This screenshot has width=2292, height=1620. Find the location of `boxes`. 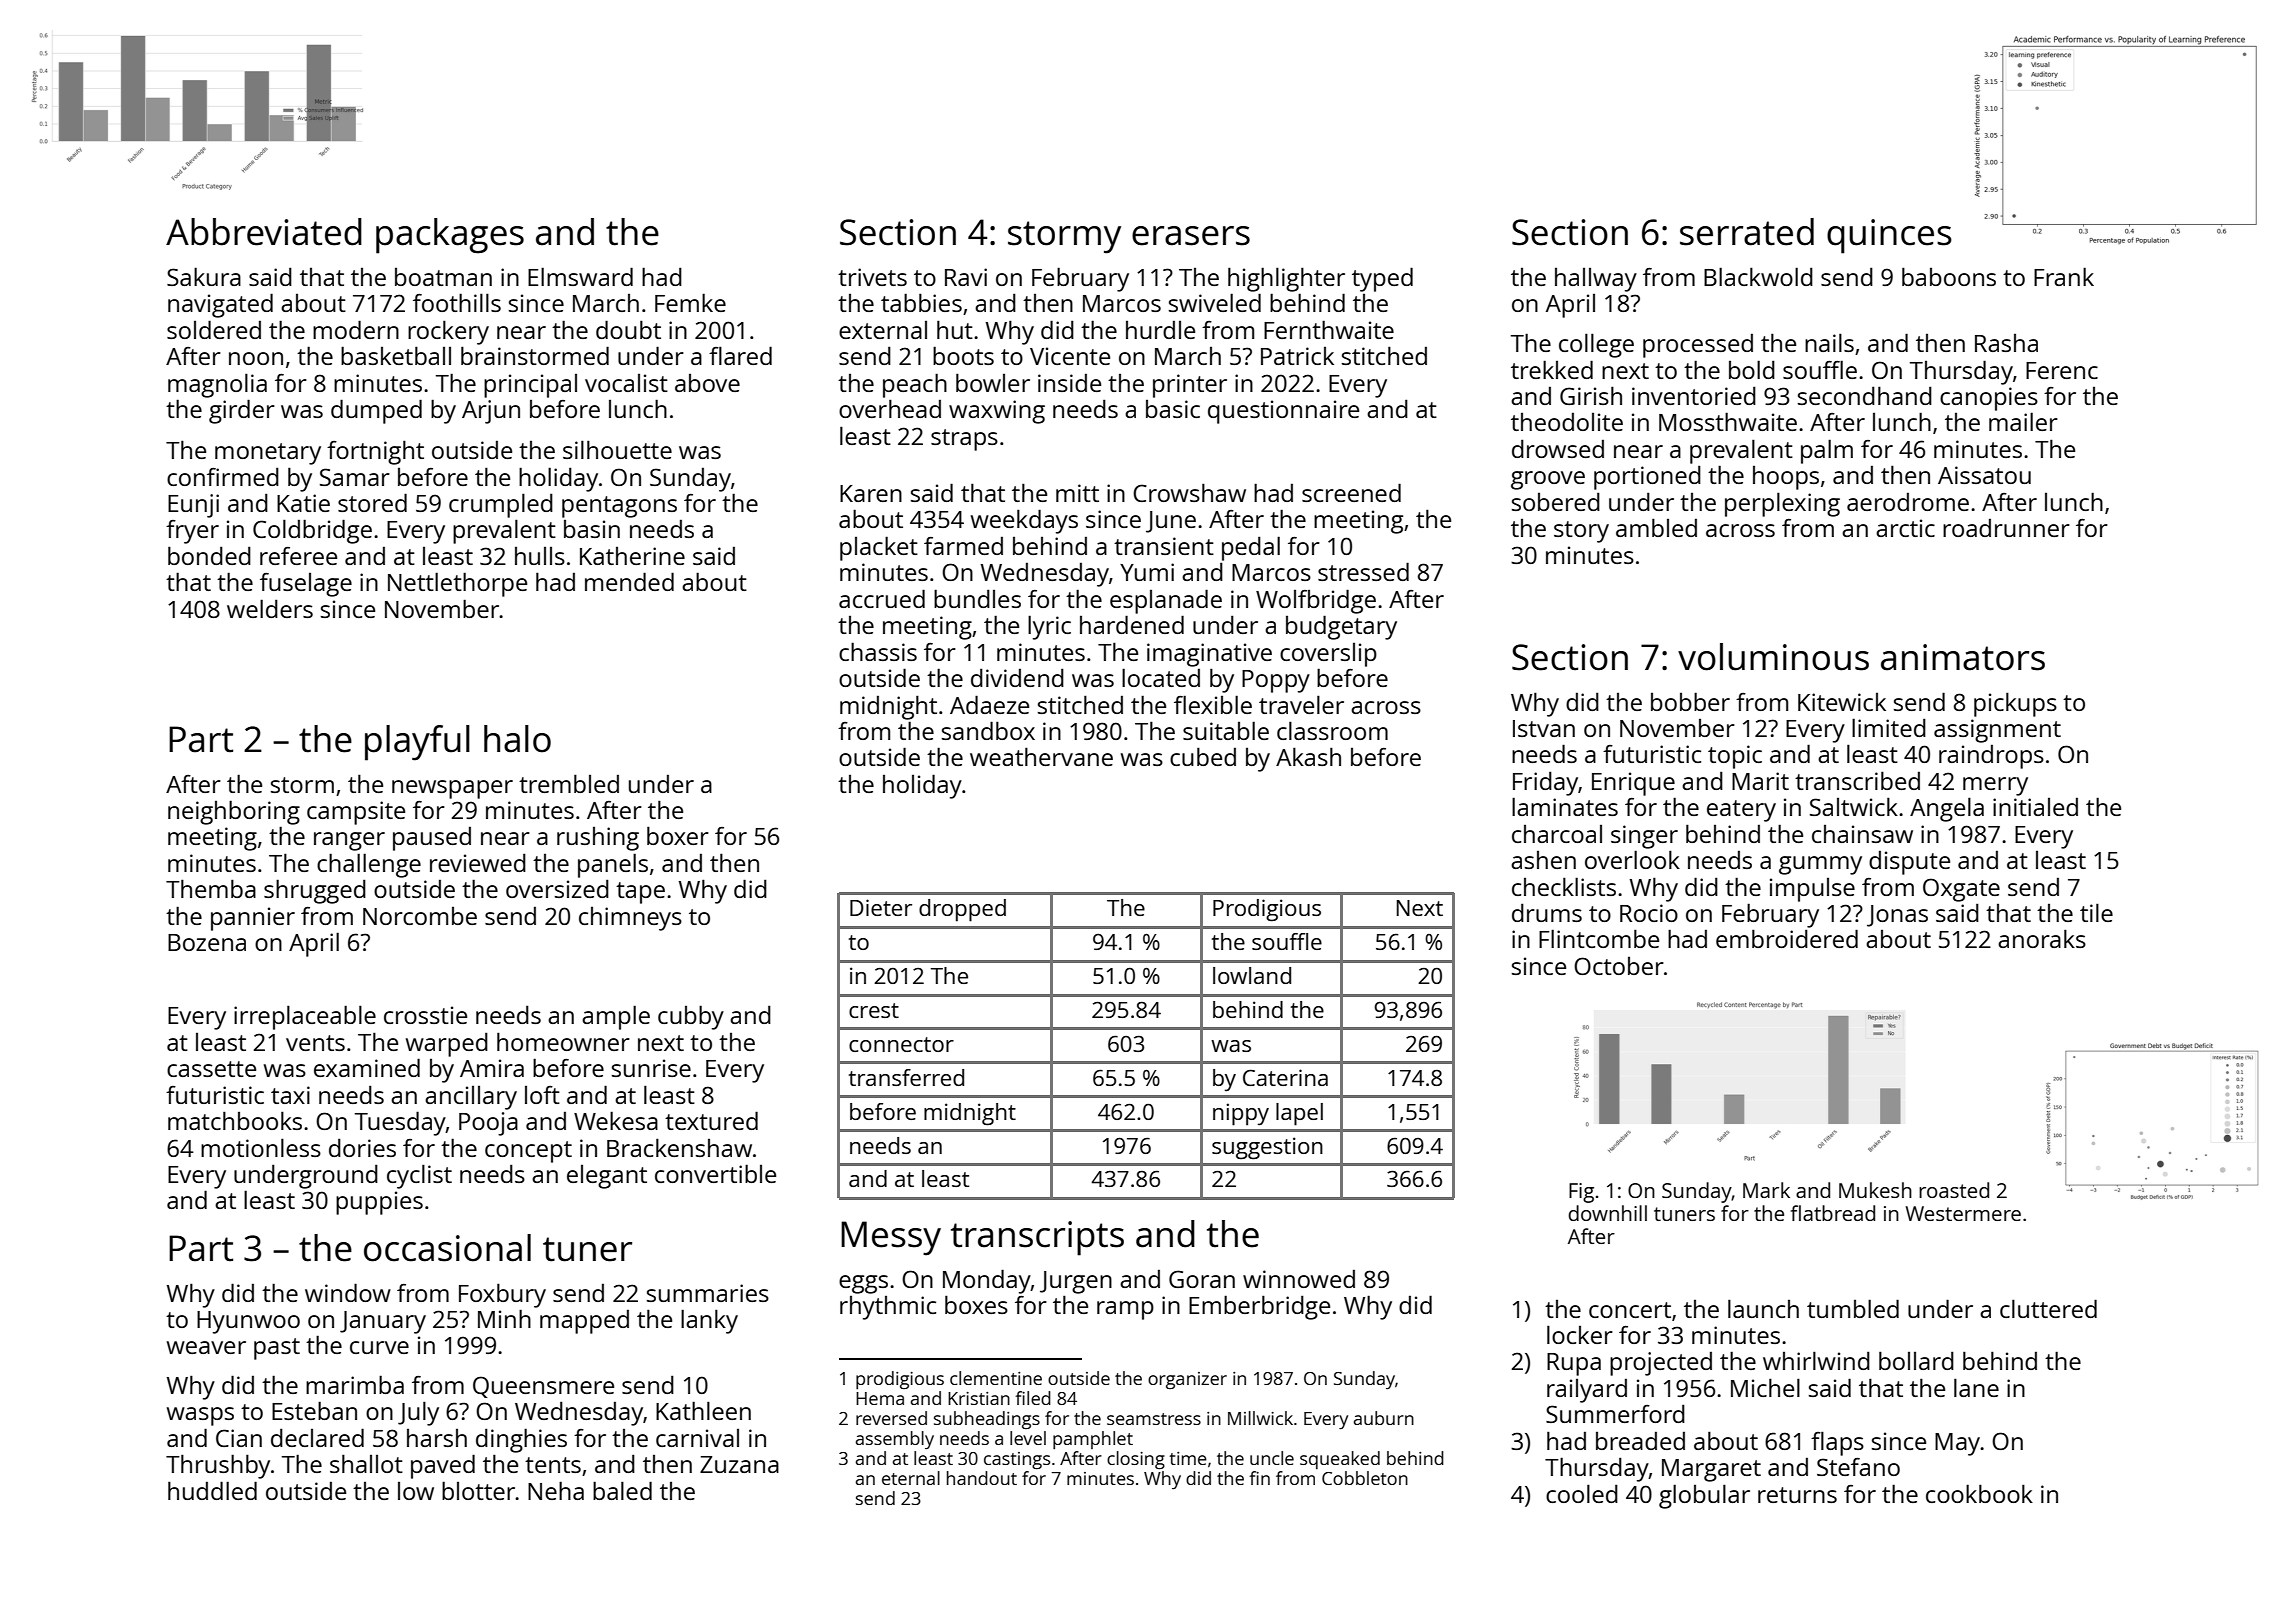

boxes is located at coordinates (976, 1304).
